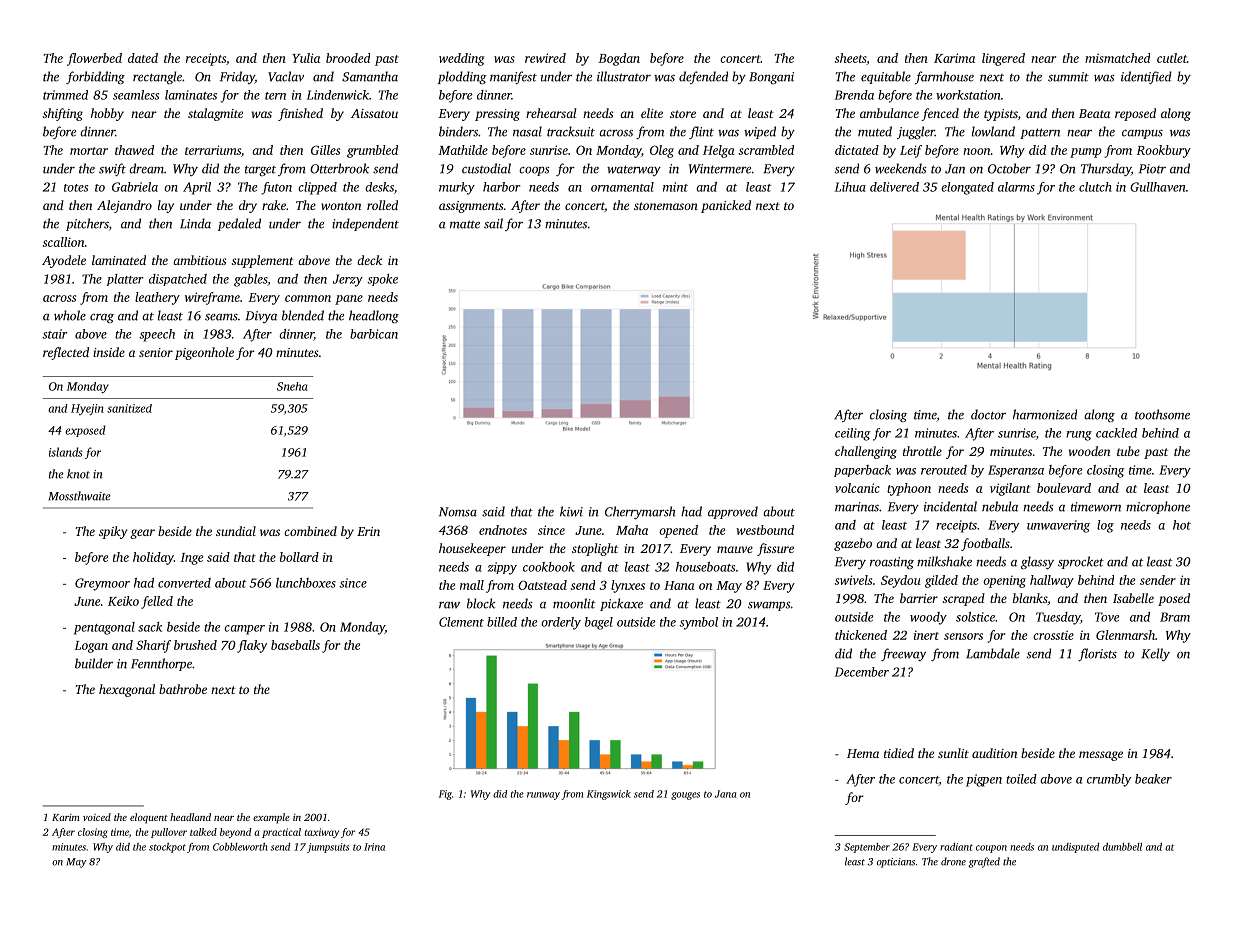 Image resolution: width=1233 pixels, height=952 pixels. I want to click on toothsome, so click(1162, 414).
